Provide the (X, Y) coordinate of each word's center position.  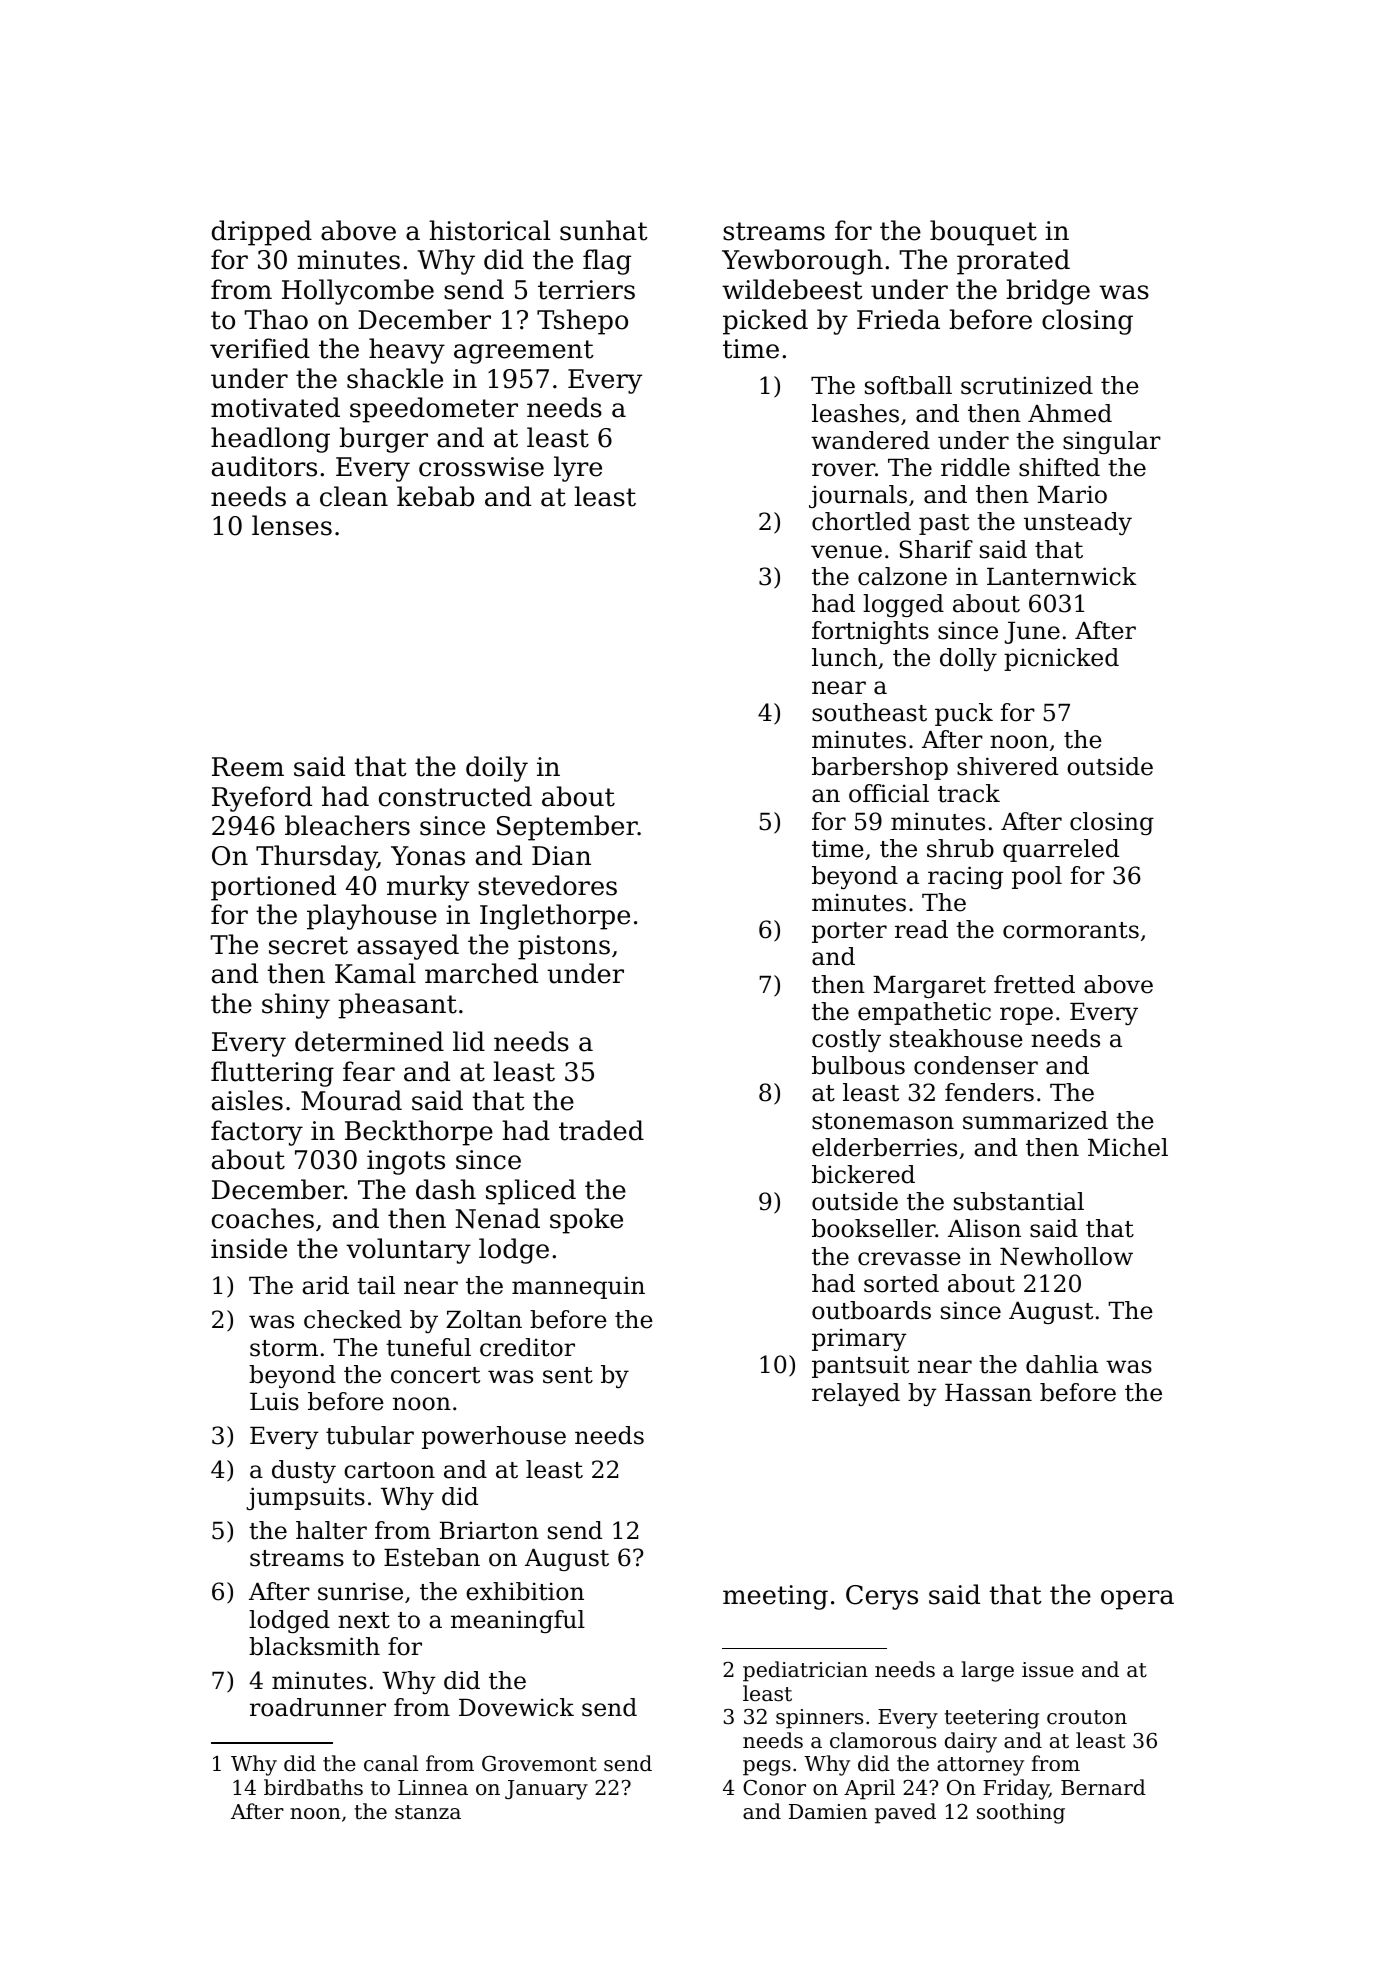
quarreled (1061, 850)
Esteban (432, 1557)
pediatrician (805, 1671)
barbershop (880, 768)
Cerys (882, 1597)
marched (481, 973)
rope (1026, 1016)
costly (846, 1040)
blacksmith (314, 1646)
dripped (262, 233)
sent (568, 1375)
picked (765, 322)
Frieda (898, 319)
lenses (292, 525)
